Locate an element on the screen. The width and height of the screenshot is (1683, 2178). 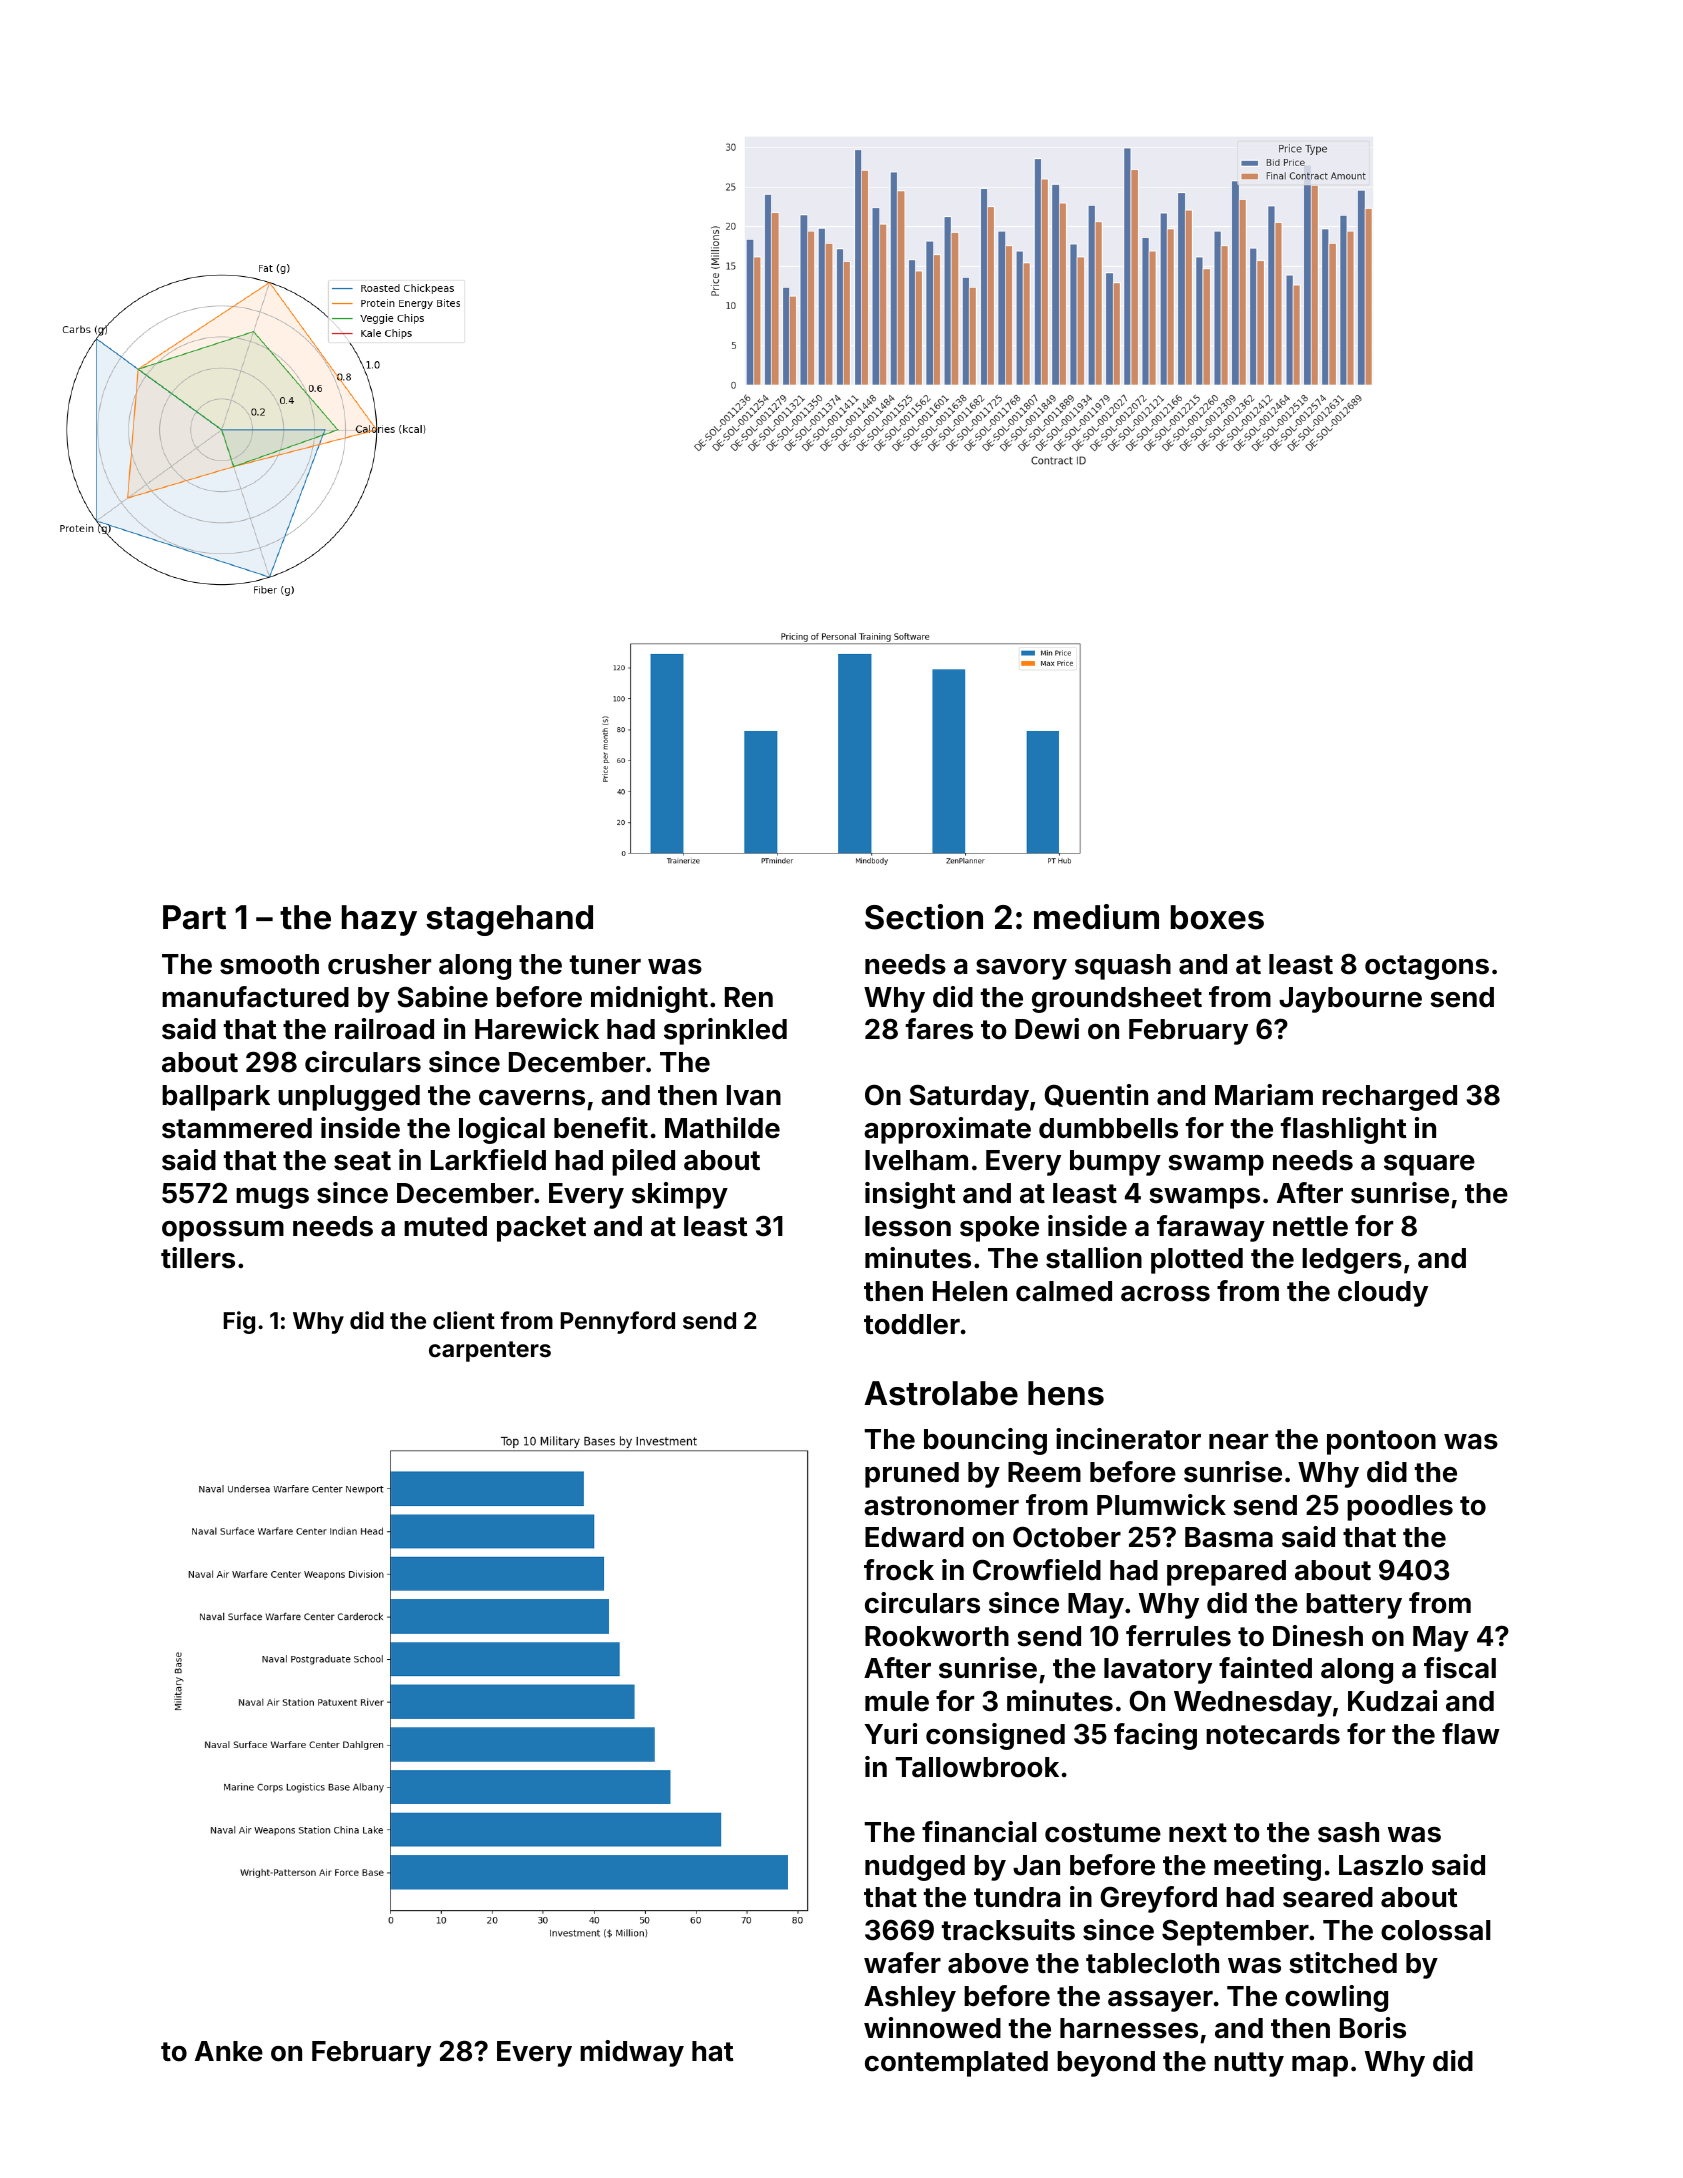
Boris is located at coordinates (1373, 2028).
